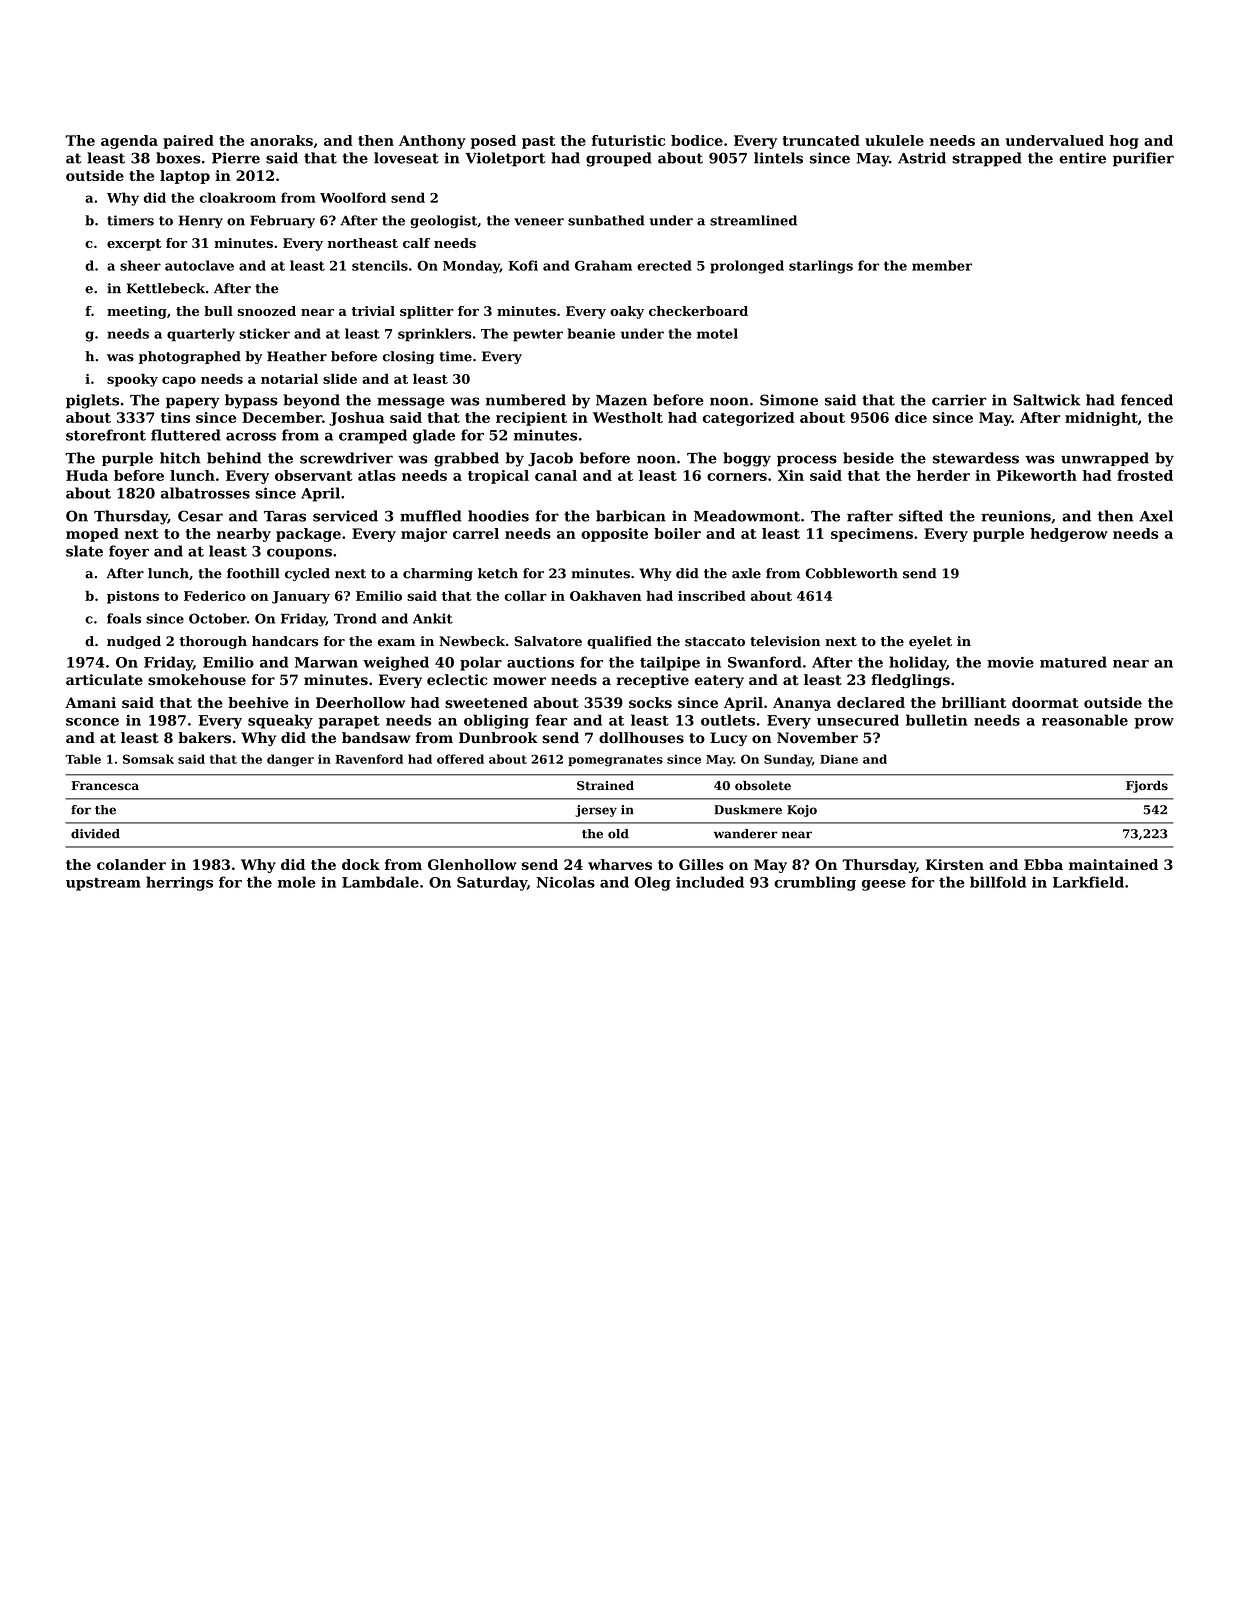  What do you see at coordinates (433, 618) in the screenshot?
I see `Ankit` at bounding box center [433, 618].
